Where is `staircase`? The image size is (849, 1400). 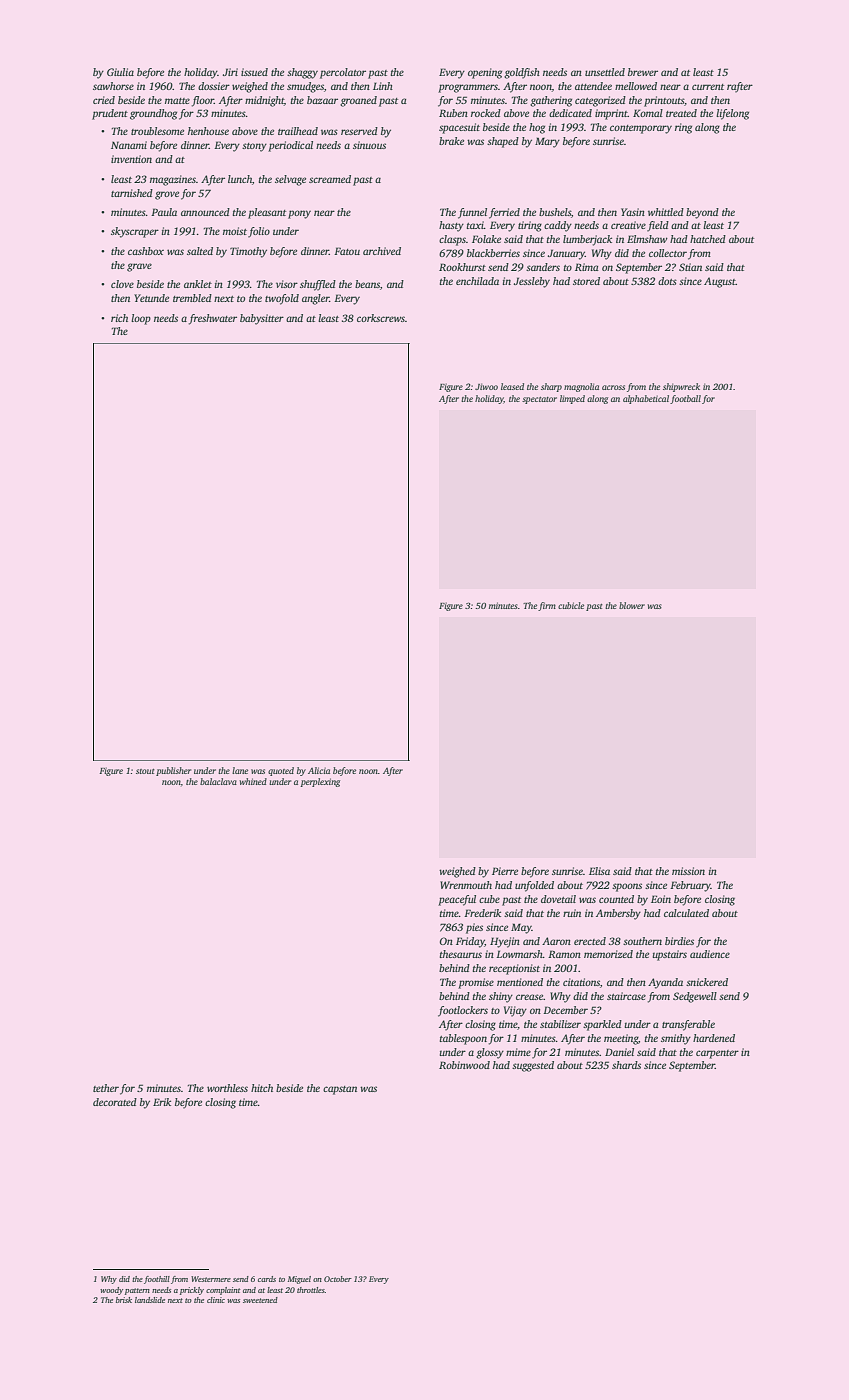 staircase is located at coordinates (626, 996).
